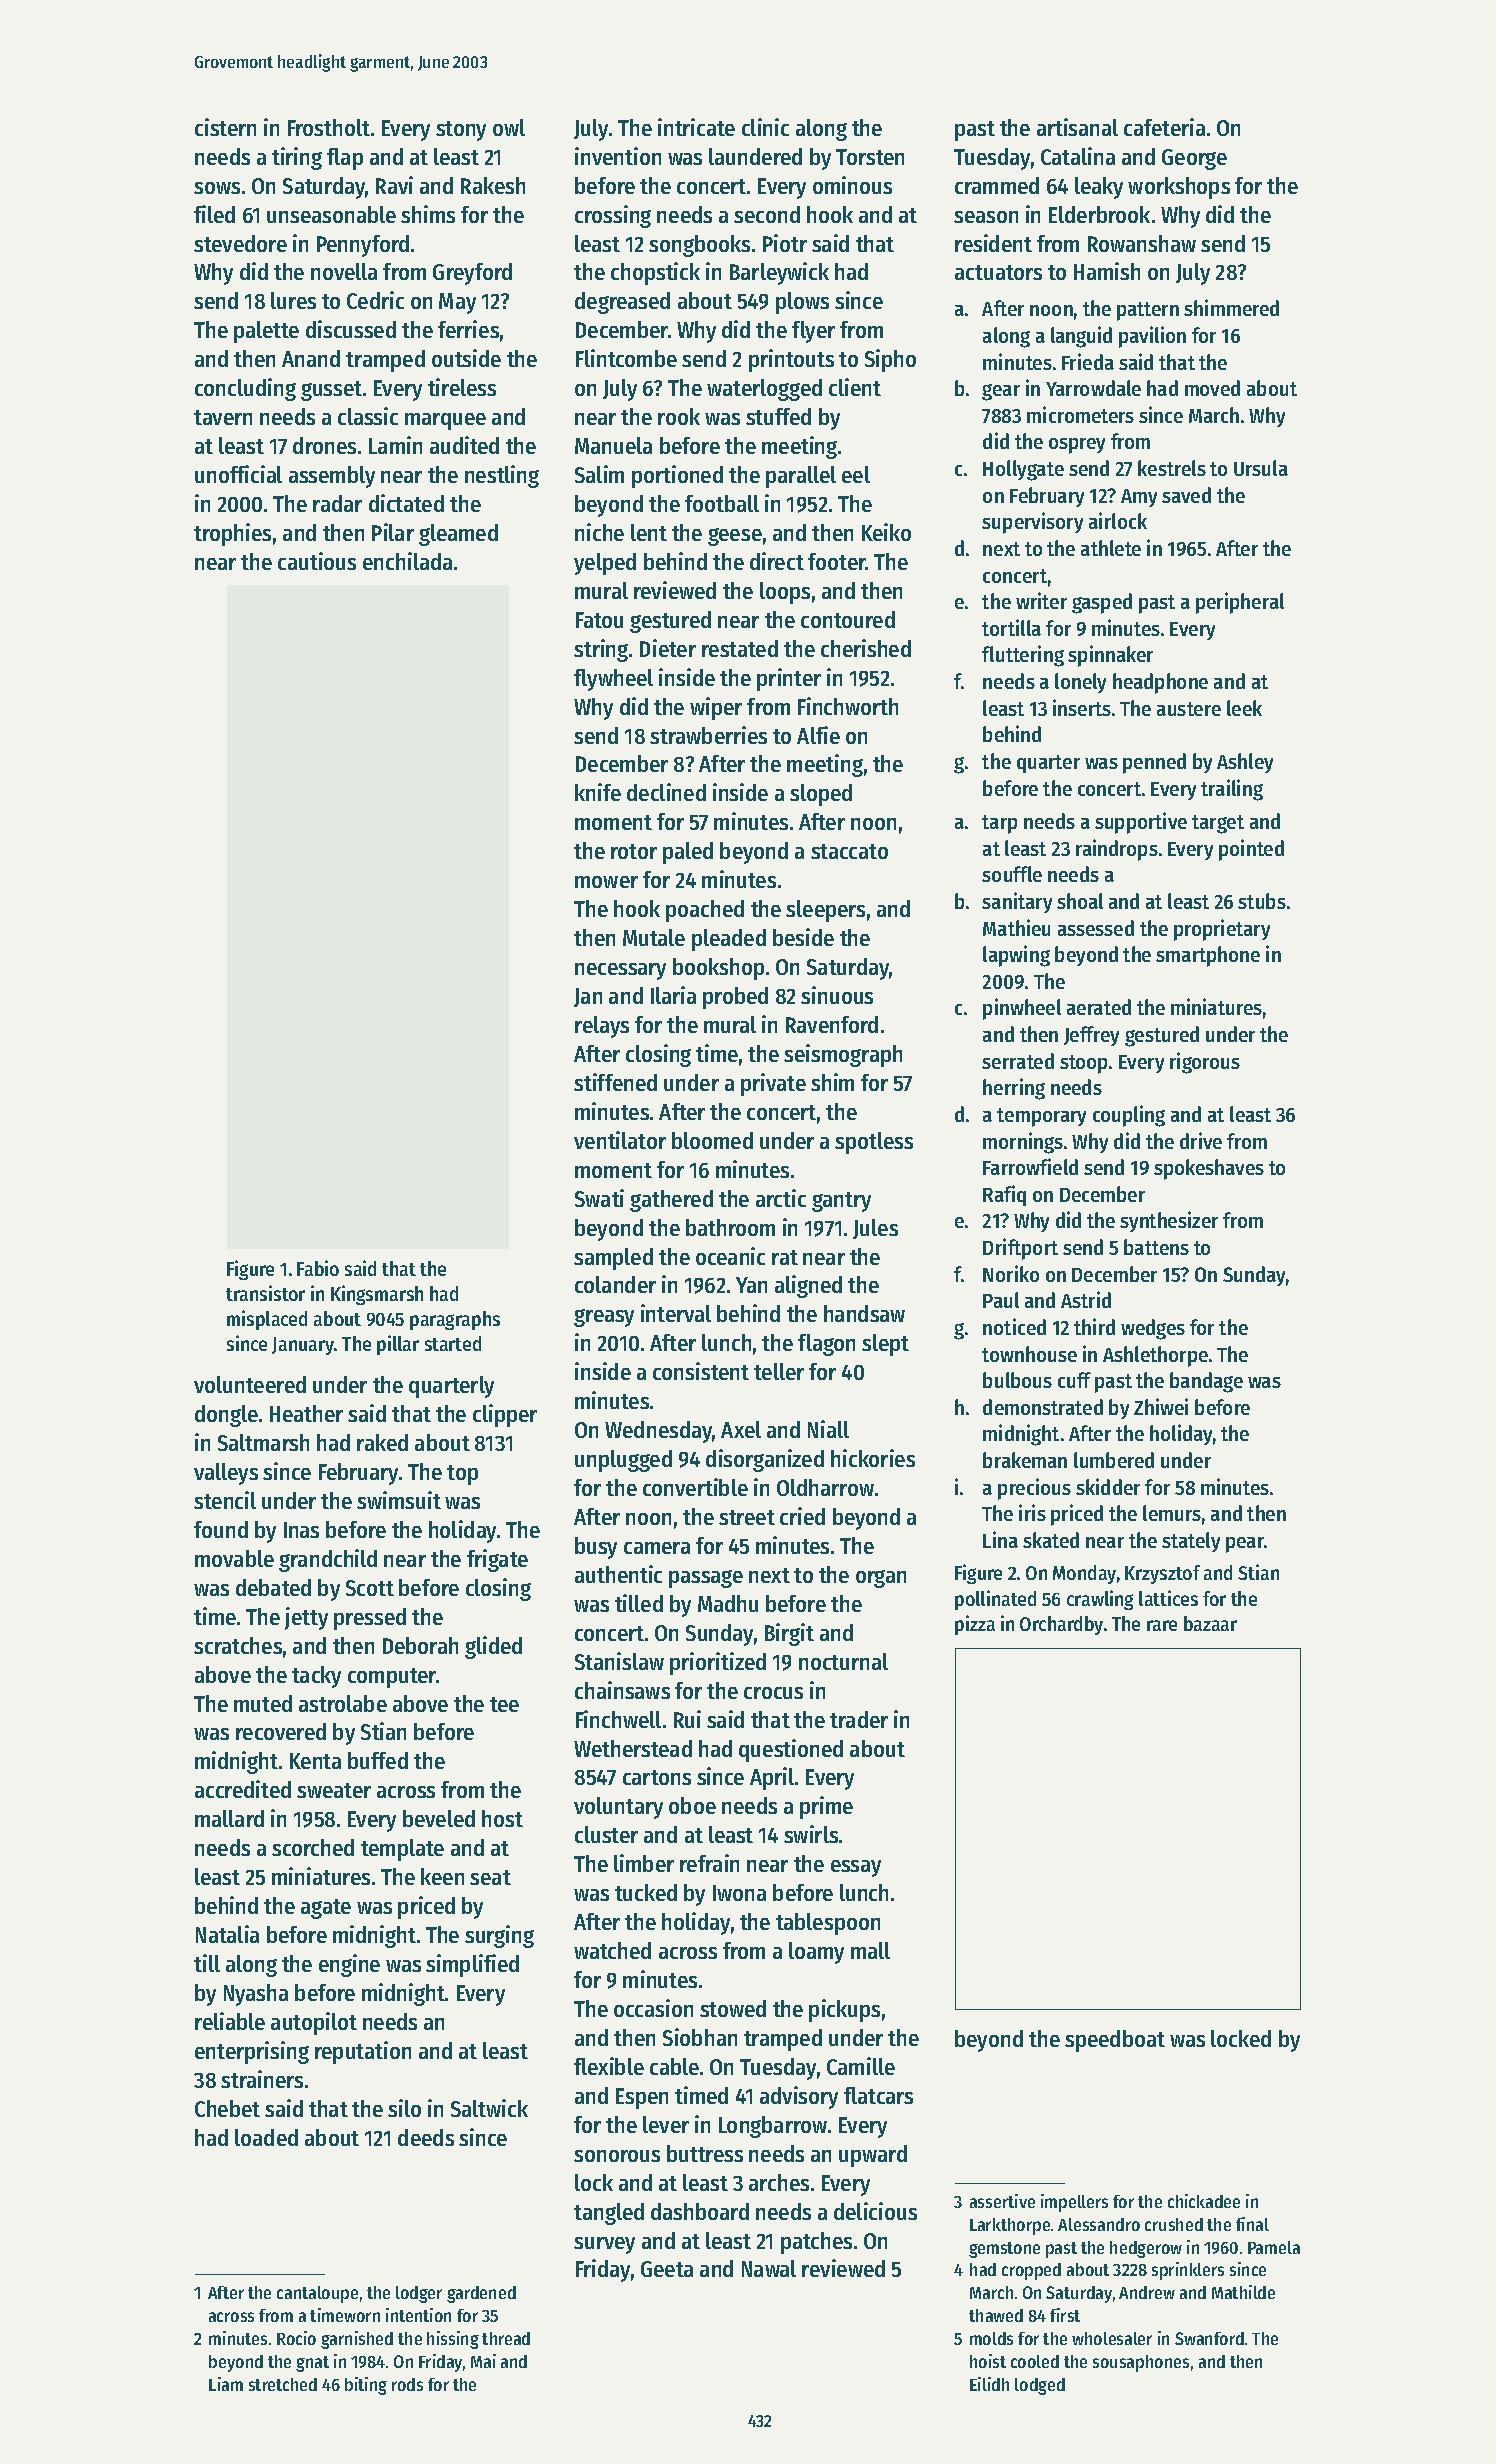  I want to click on clinic, so click(765, 127).
